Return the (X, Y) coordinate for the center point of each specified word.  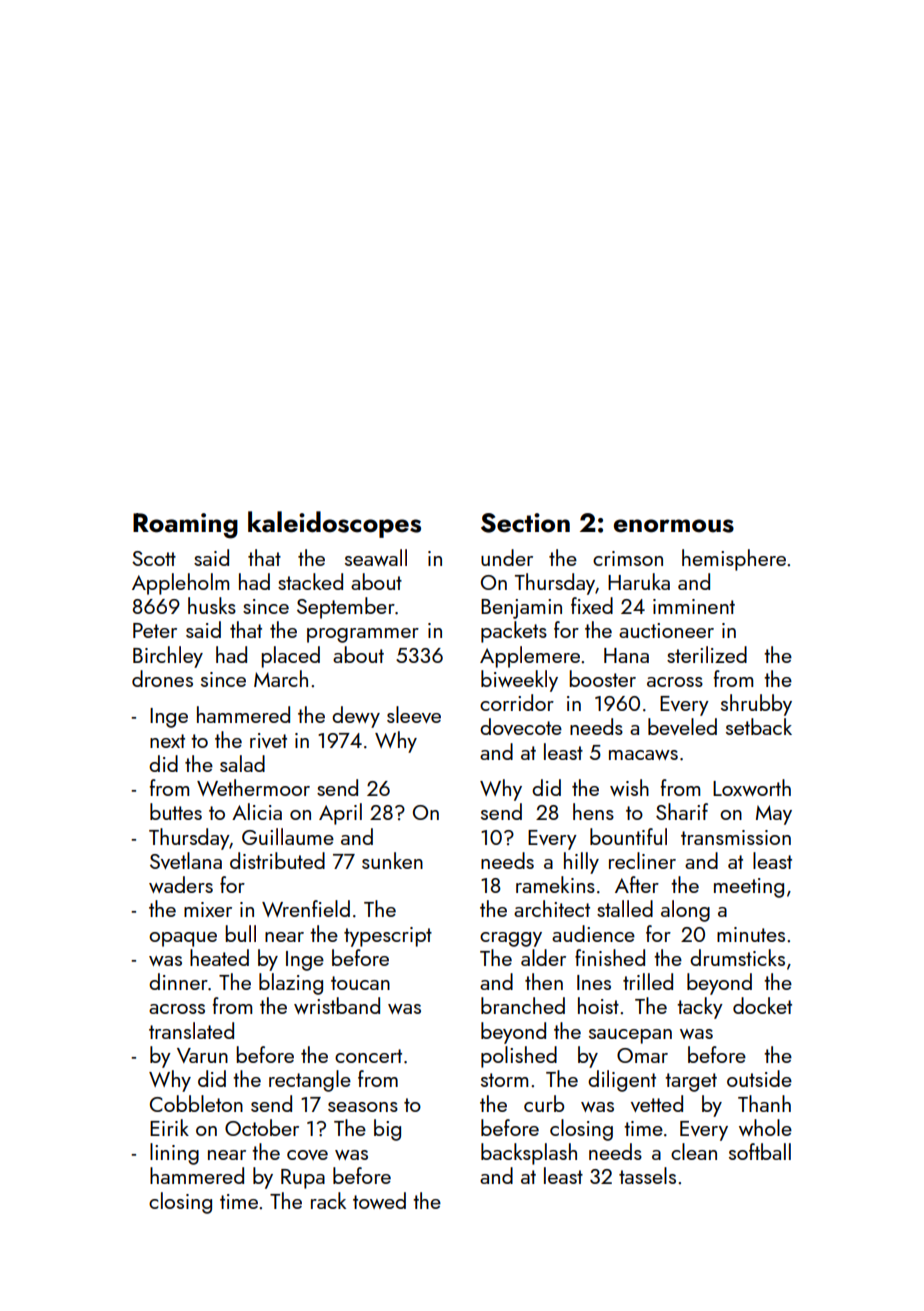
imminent (694, 606)
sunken (392, 860)
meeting (749, 888)
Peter (155, 630)
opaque (183, 939)
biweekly (519, 681)
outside (759, 1078)
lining (174, 1154)
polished (519, 1057)
